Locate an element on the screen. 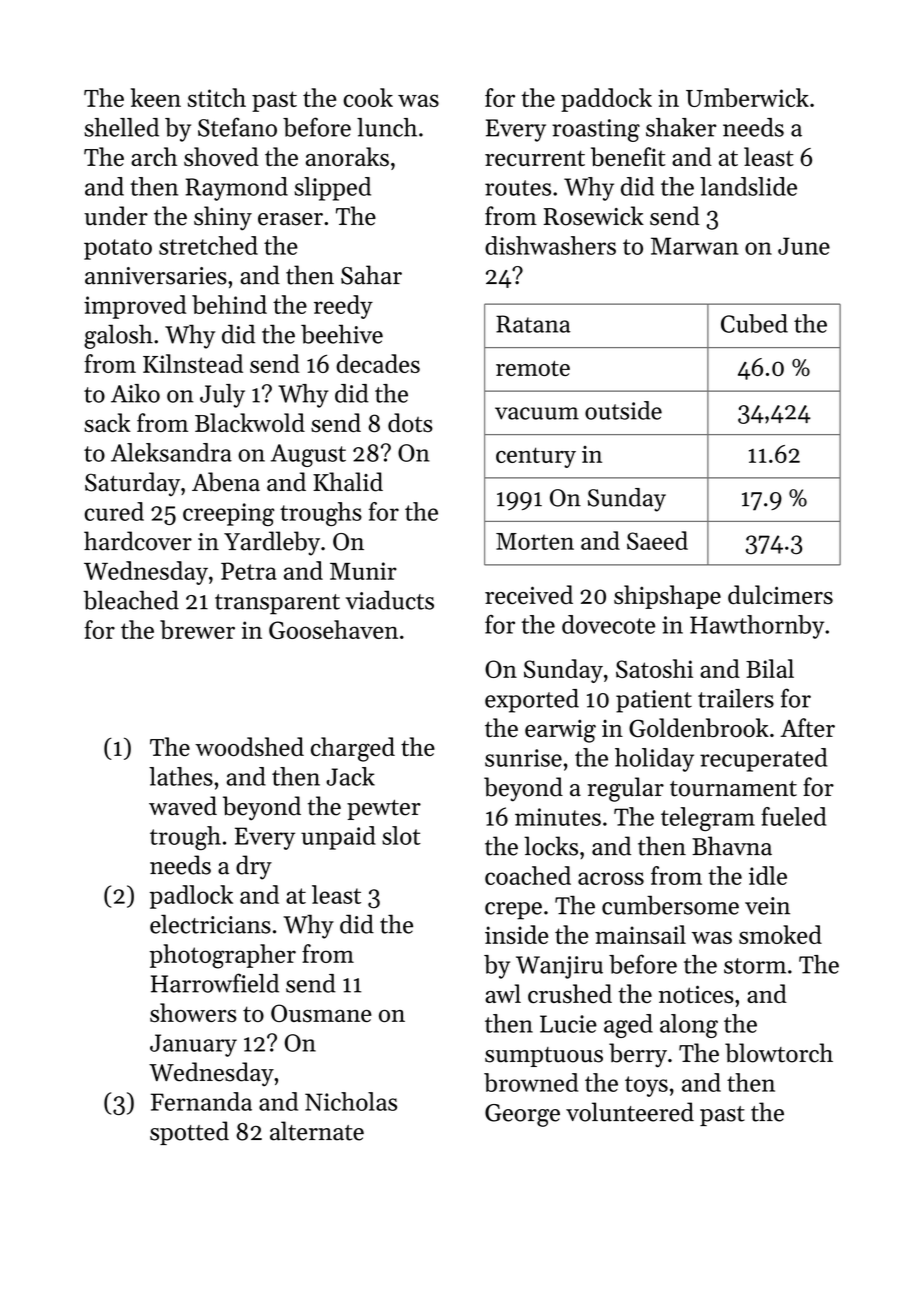 This screenshot has height=1311, width=924. charged is located at coordinates (353, 749).
